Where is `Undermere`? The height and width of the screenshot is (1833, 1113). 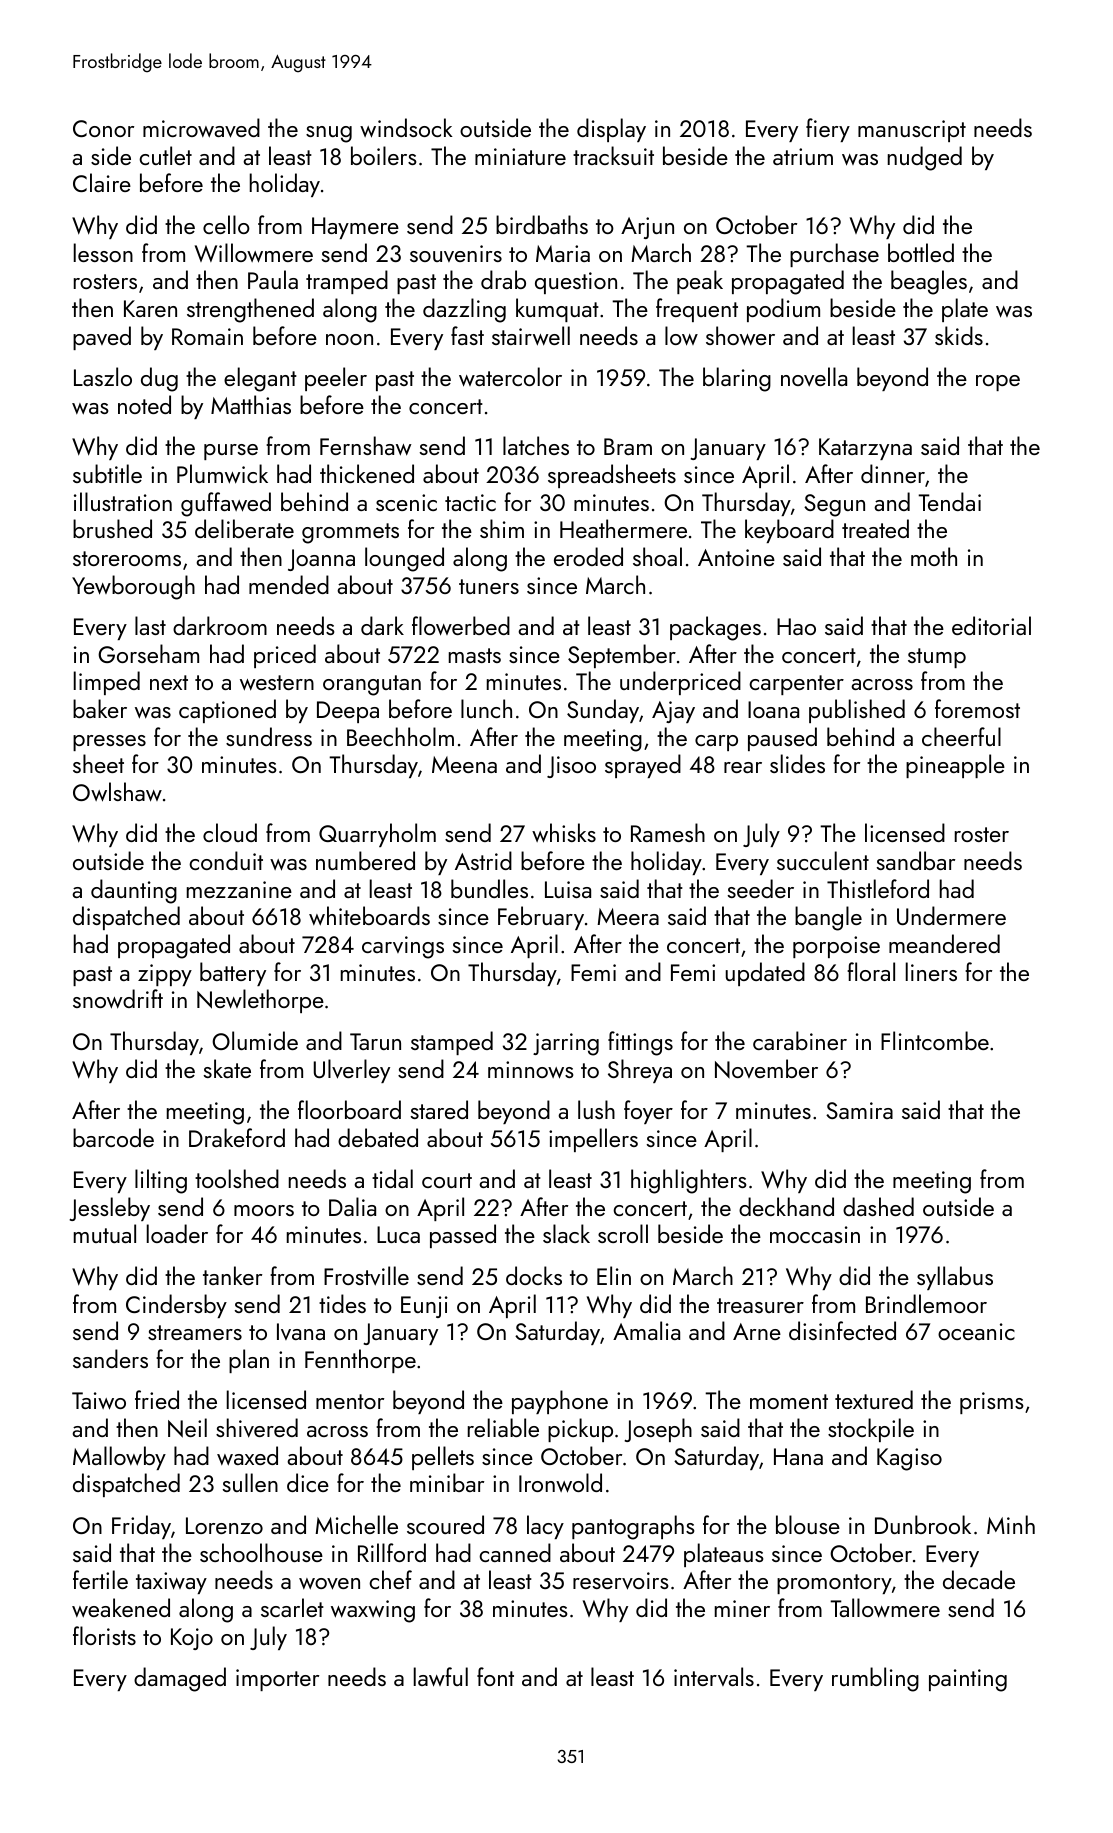
Undermere is located at coordinates (951, 915).
